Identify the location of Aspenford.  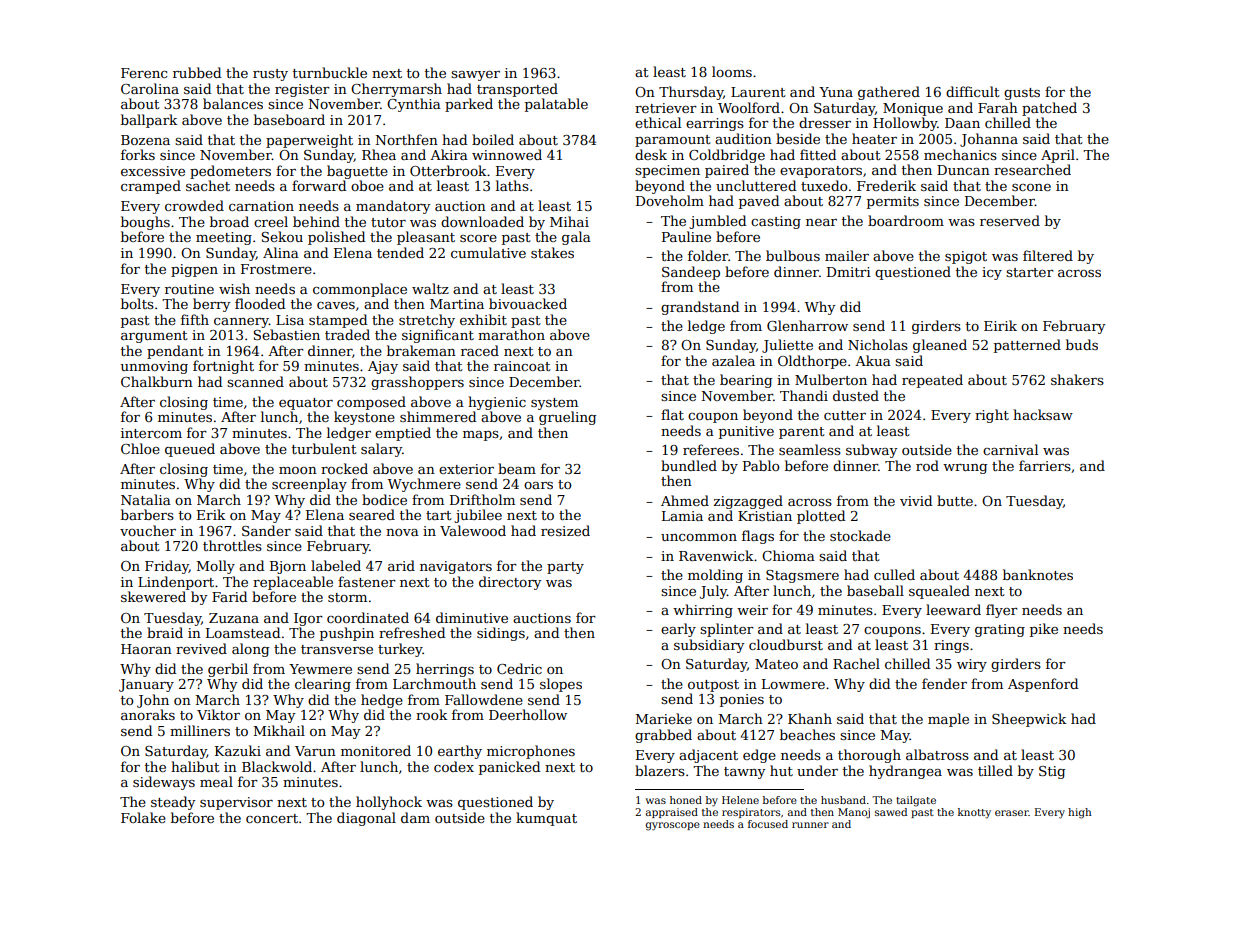
(1043, 685).
